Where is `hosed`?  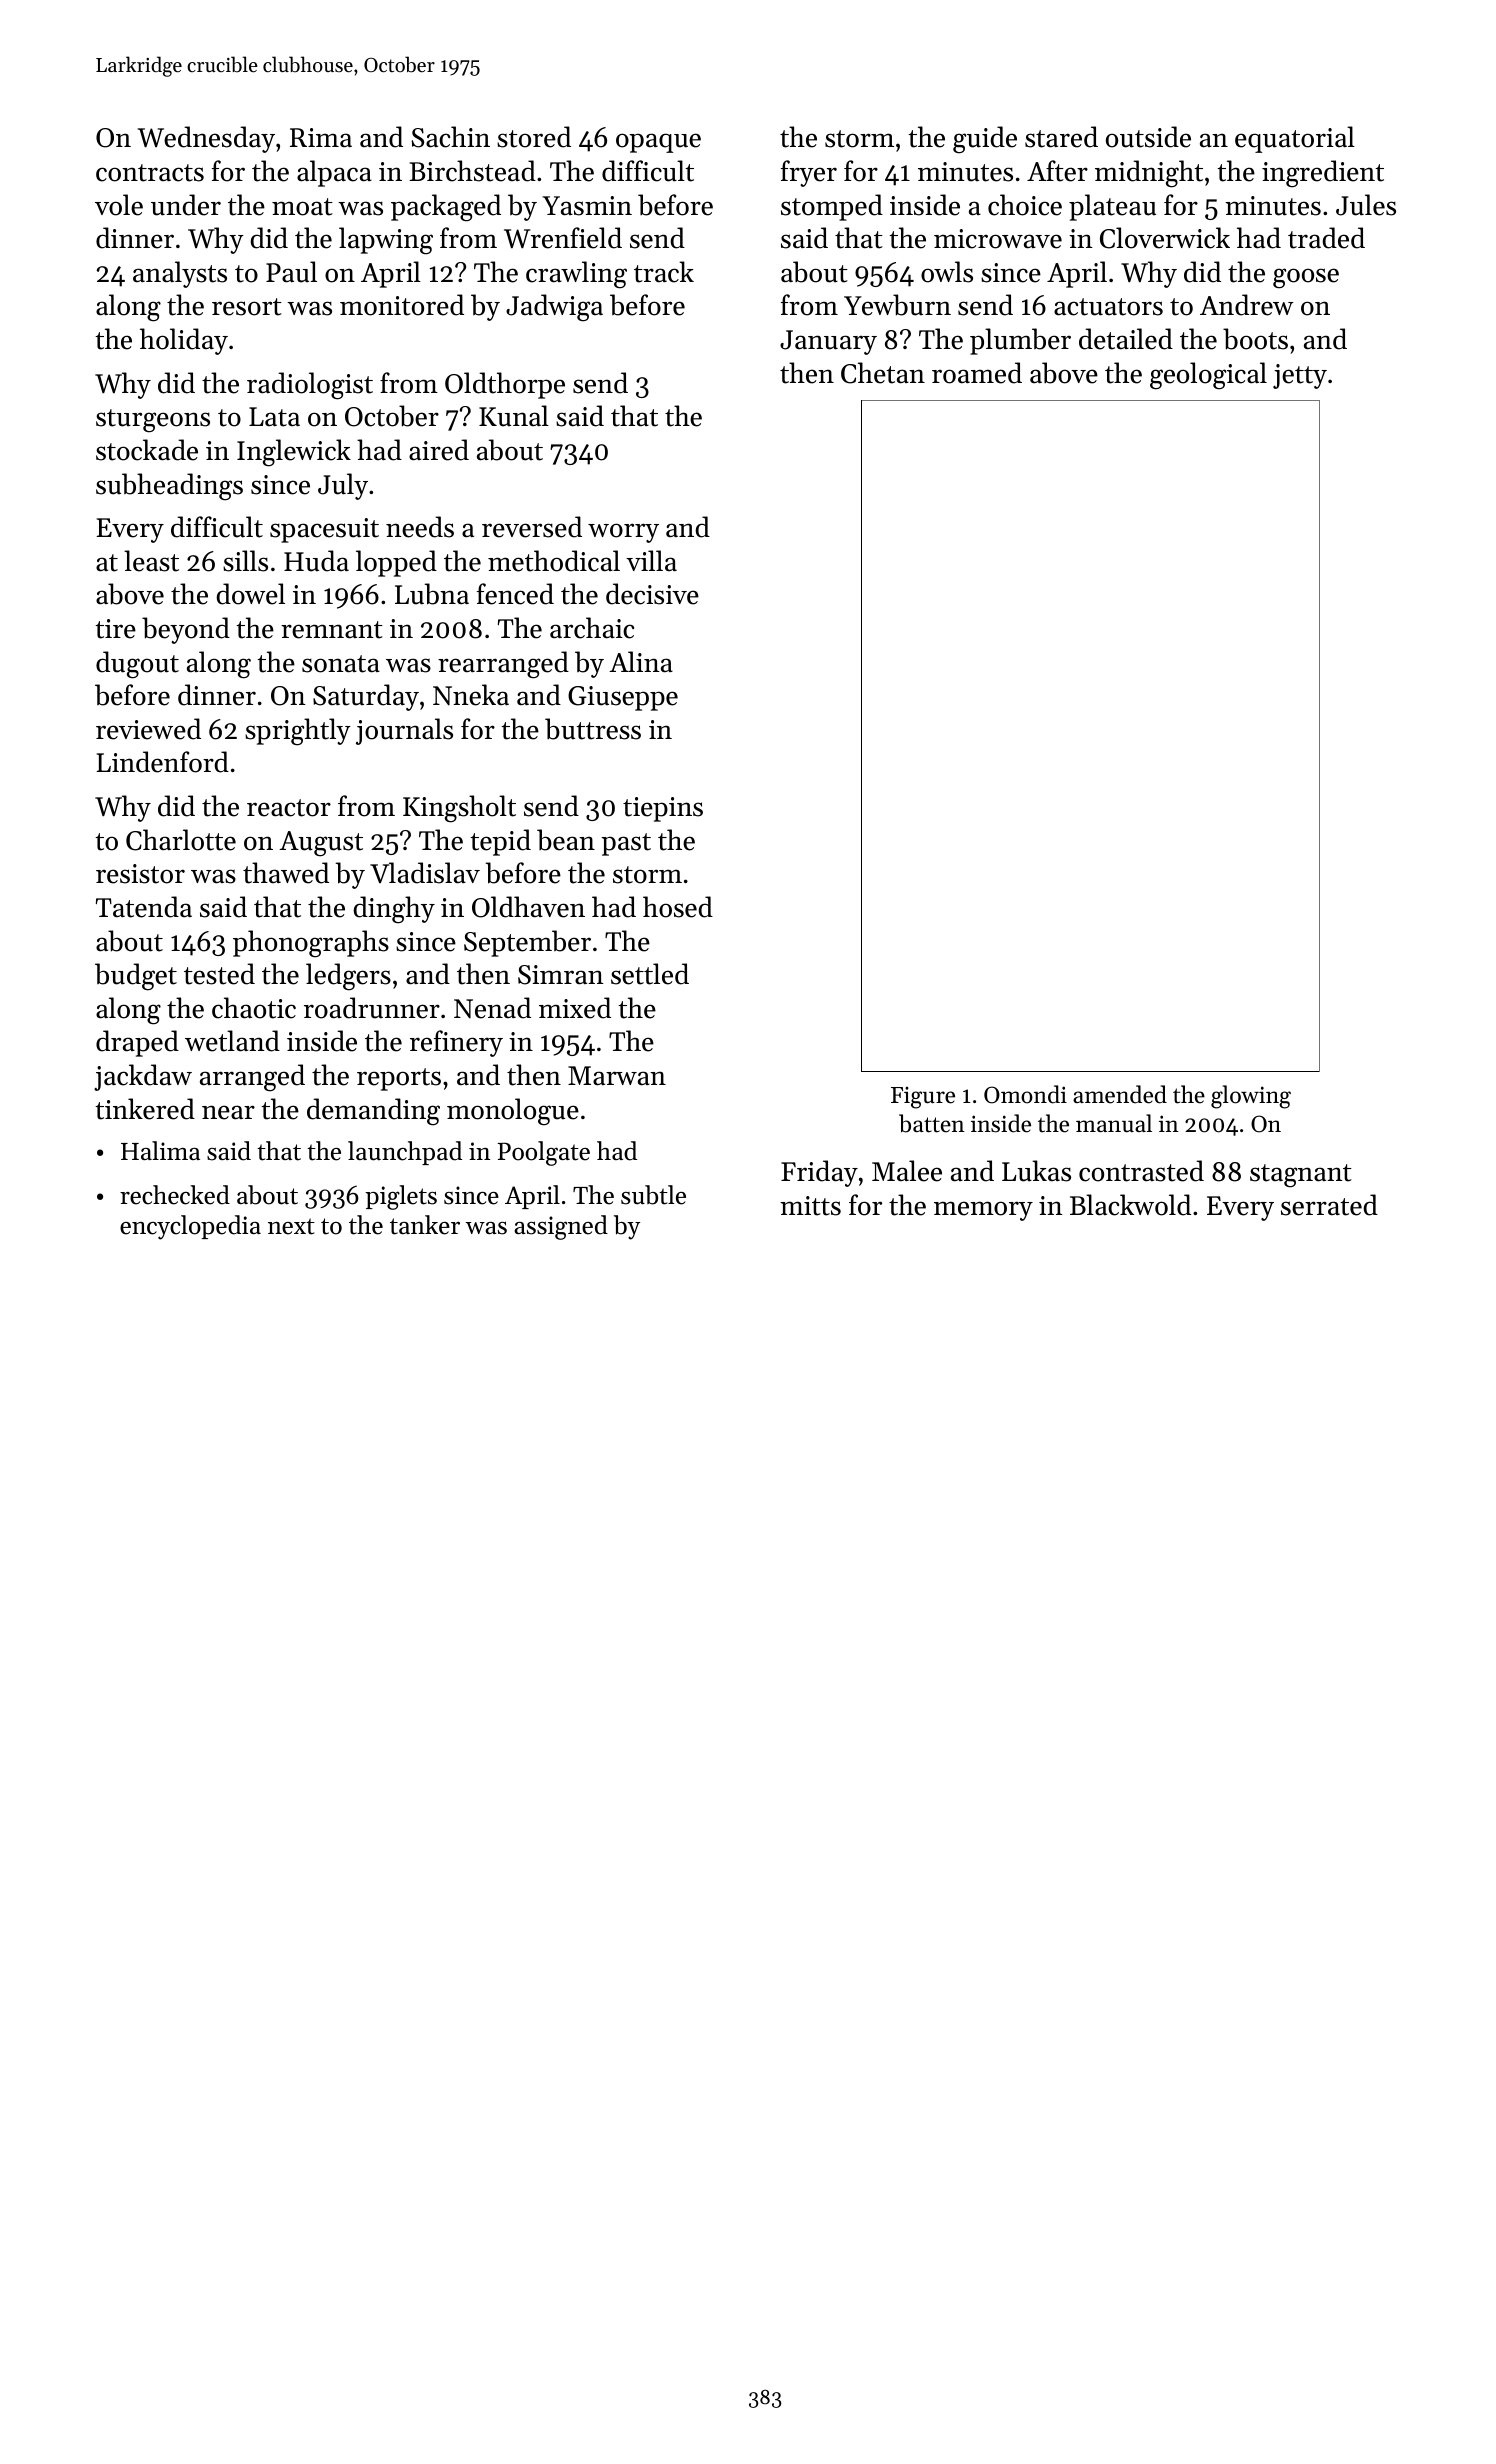
hosed is located at coordinates (678, 907).
